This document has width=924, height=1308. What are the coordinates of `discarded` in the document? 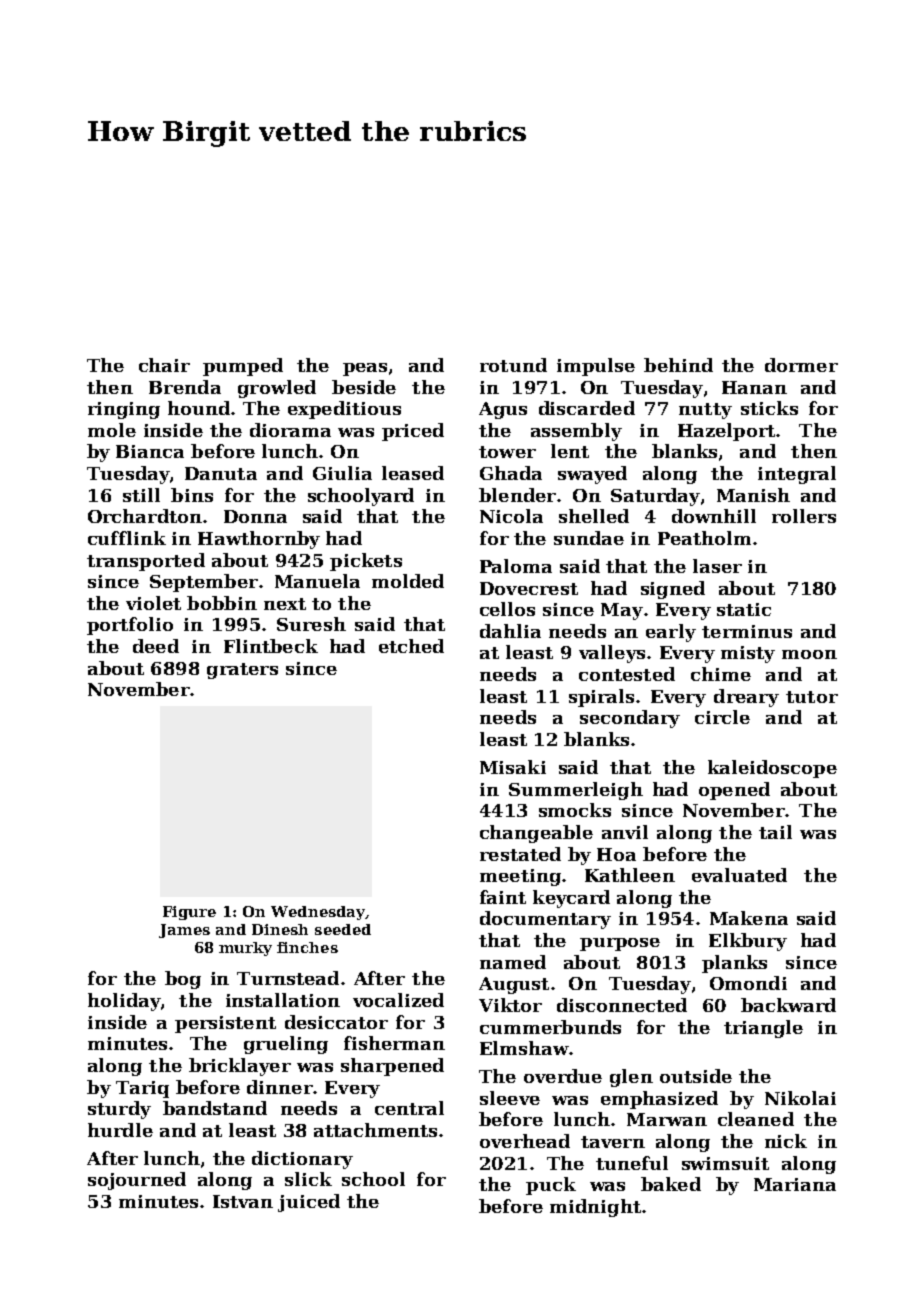 It's located at (587, 408).
